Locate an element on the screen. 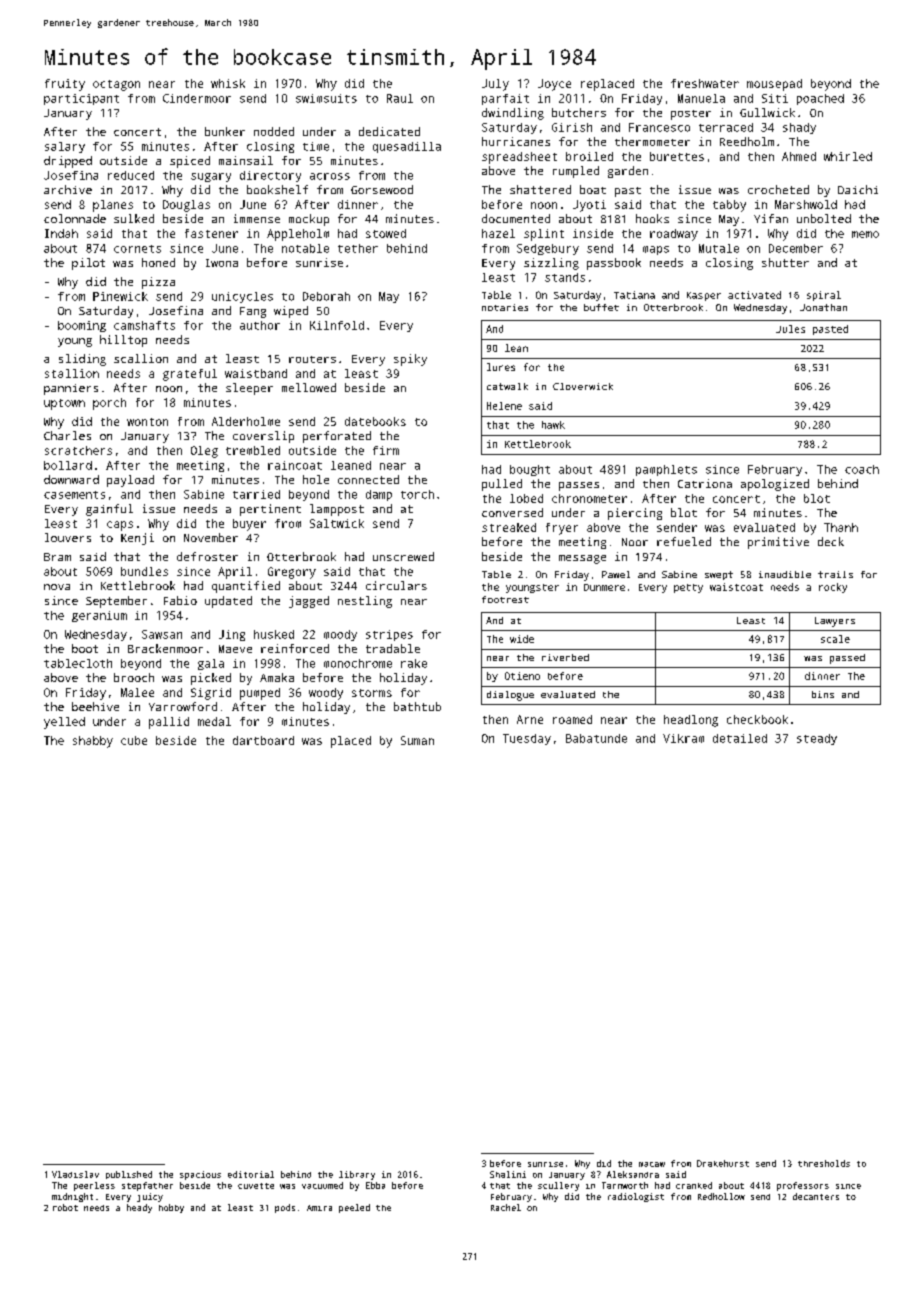 This screenshot has height=1308, width=924. Vladislav is located at coordinates (75, 1174).
